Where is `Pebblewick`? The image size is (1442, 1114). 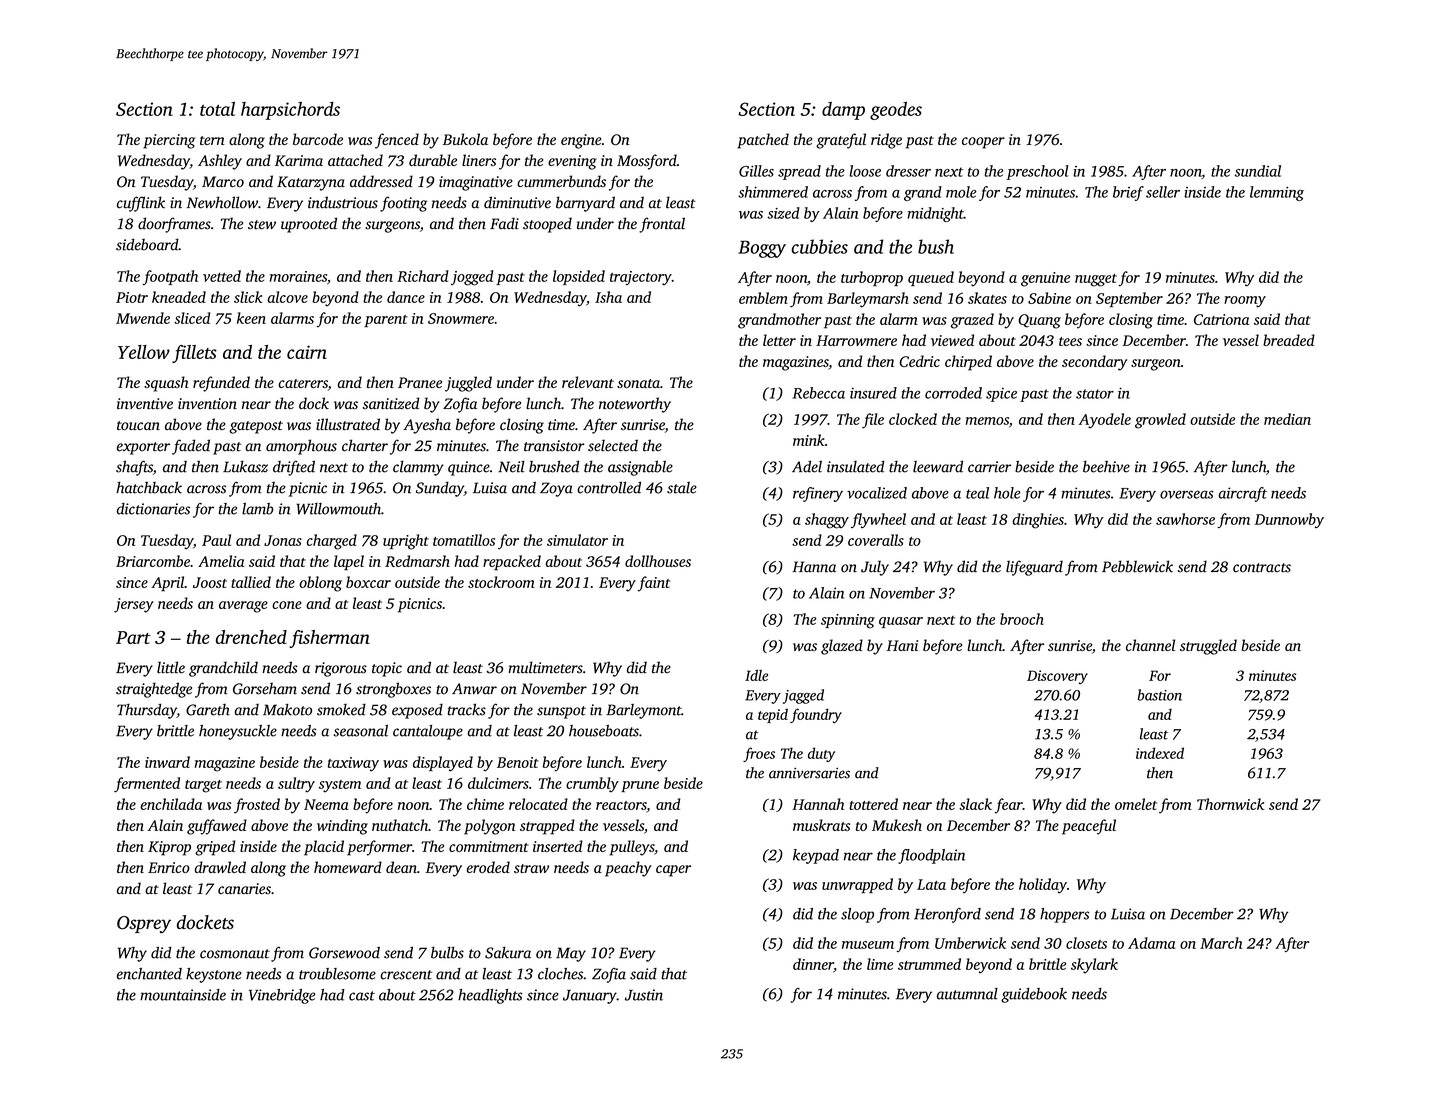 Pebblewick is located at coordinates (1137, 566).
